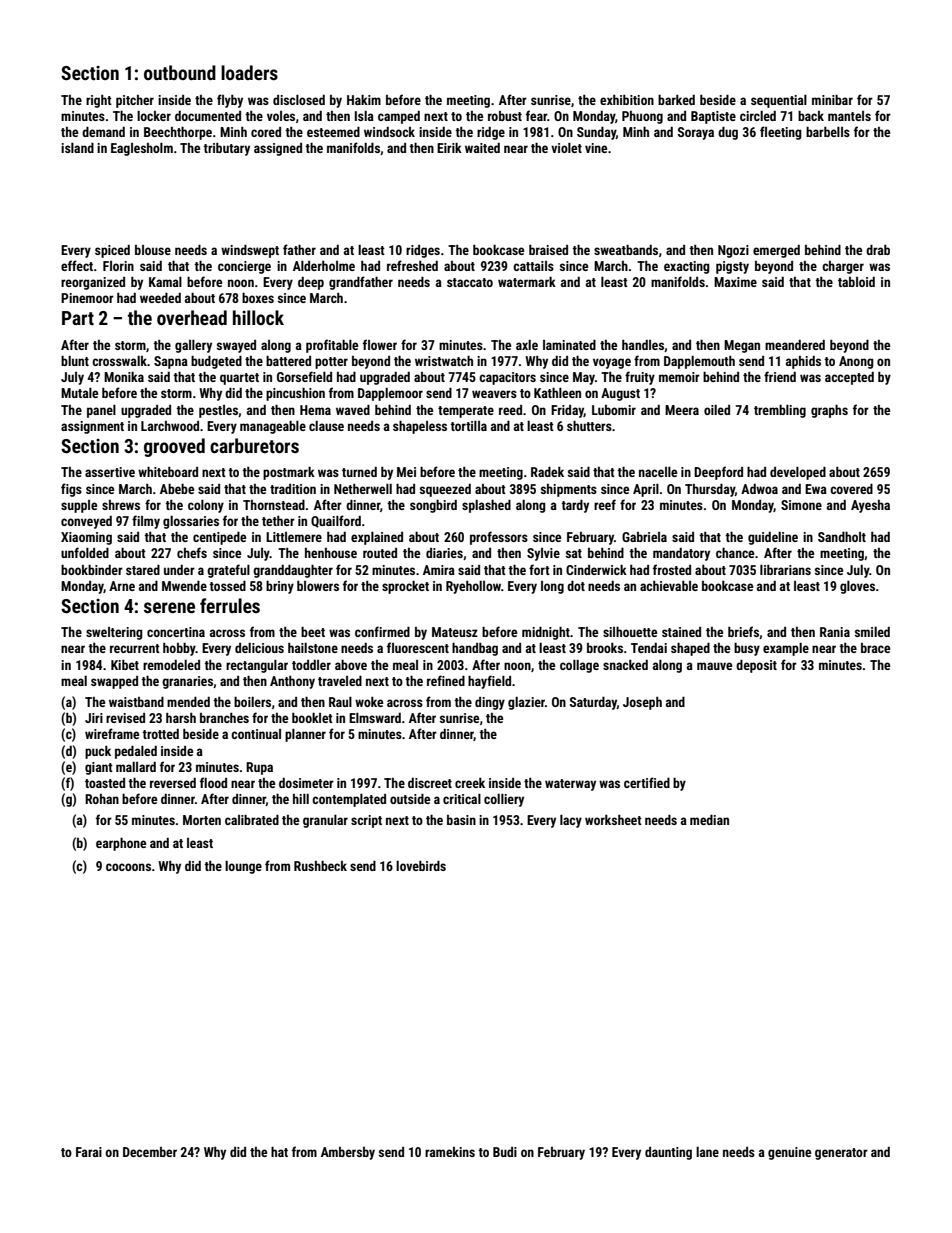 The image size is (952, 1233). I want to click on blouse, so click(153, 250).
